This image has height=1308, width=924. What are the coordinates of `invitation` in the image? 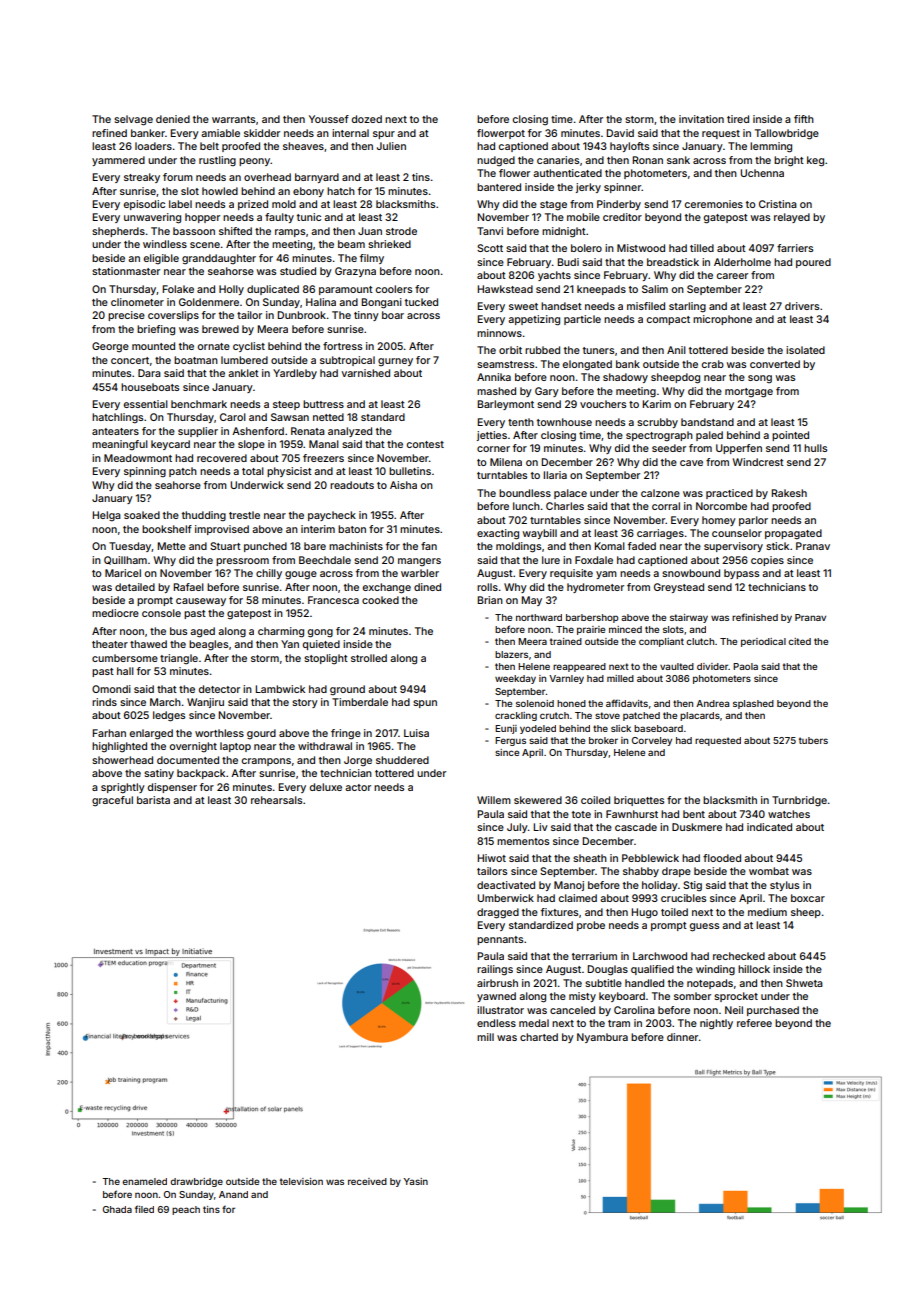 It's located at (701, 119).
